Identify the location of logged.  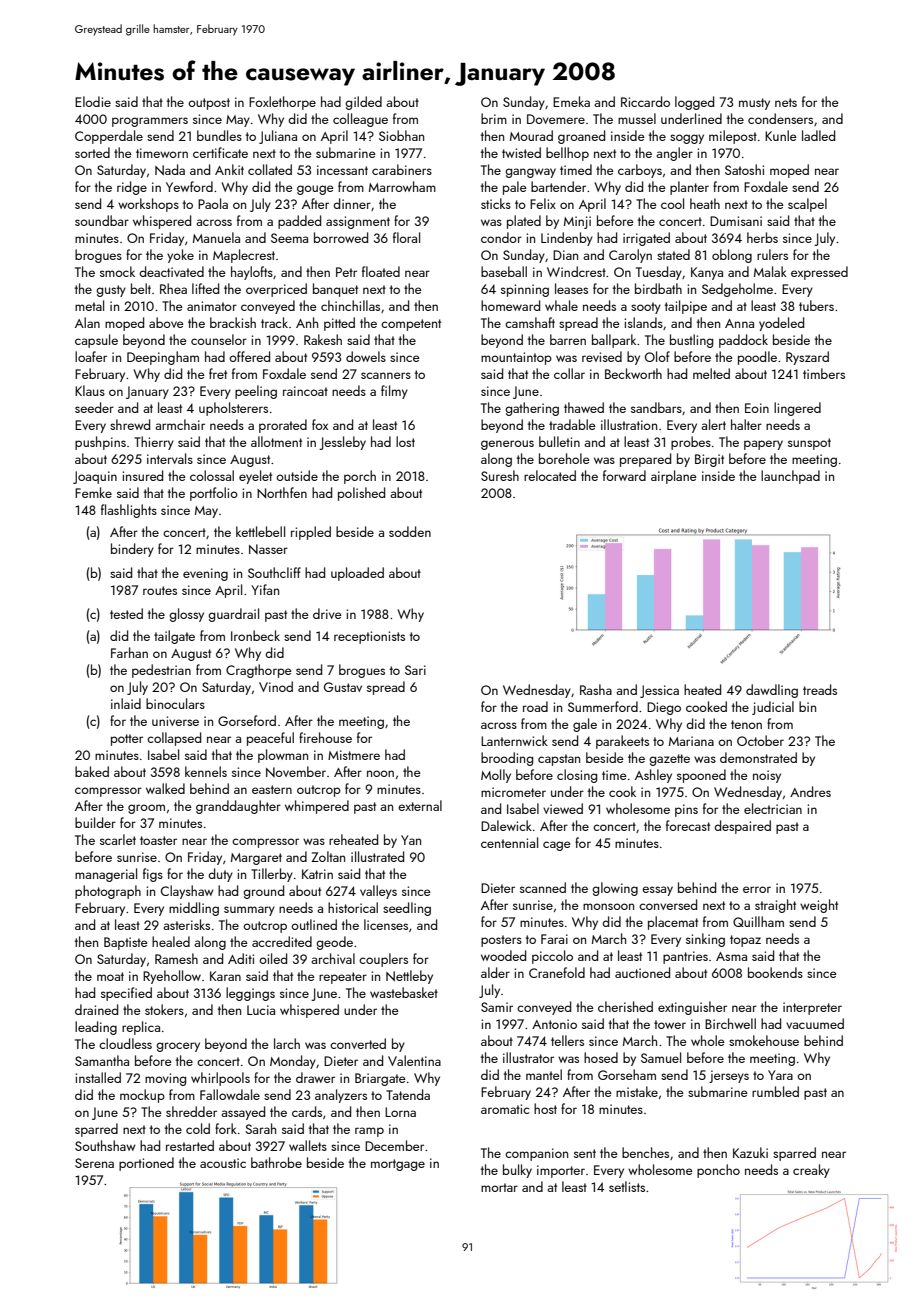
(694, 103).
